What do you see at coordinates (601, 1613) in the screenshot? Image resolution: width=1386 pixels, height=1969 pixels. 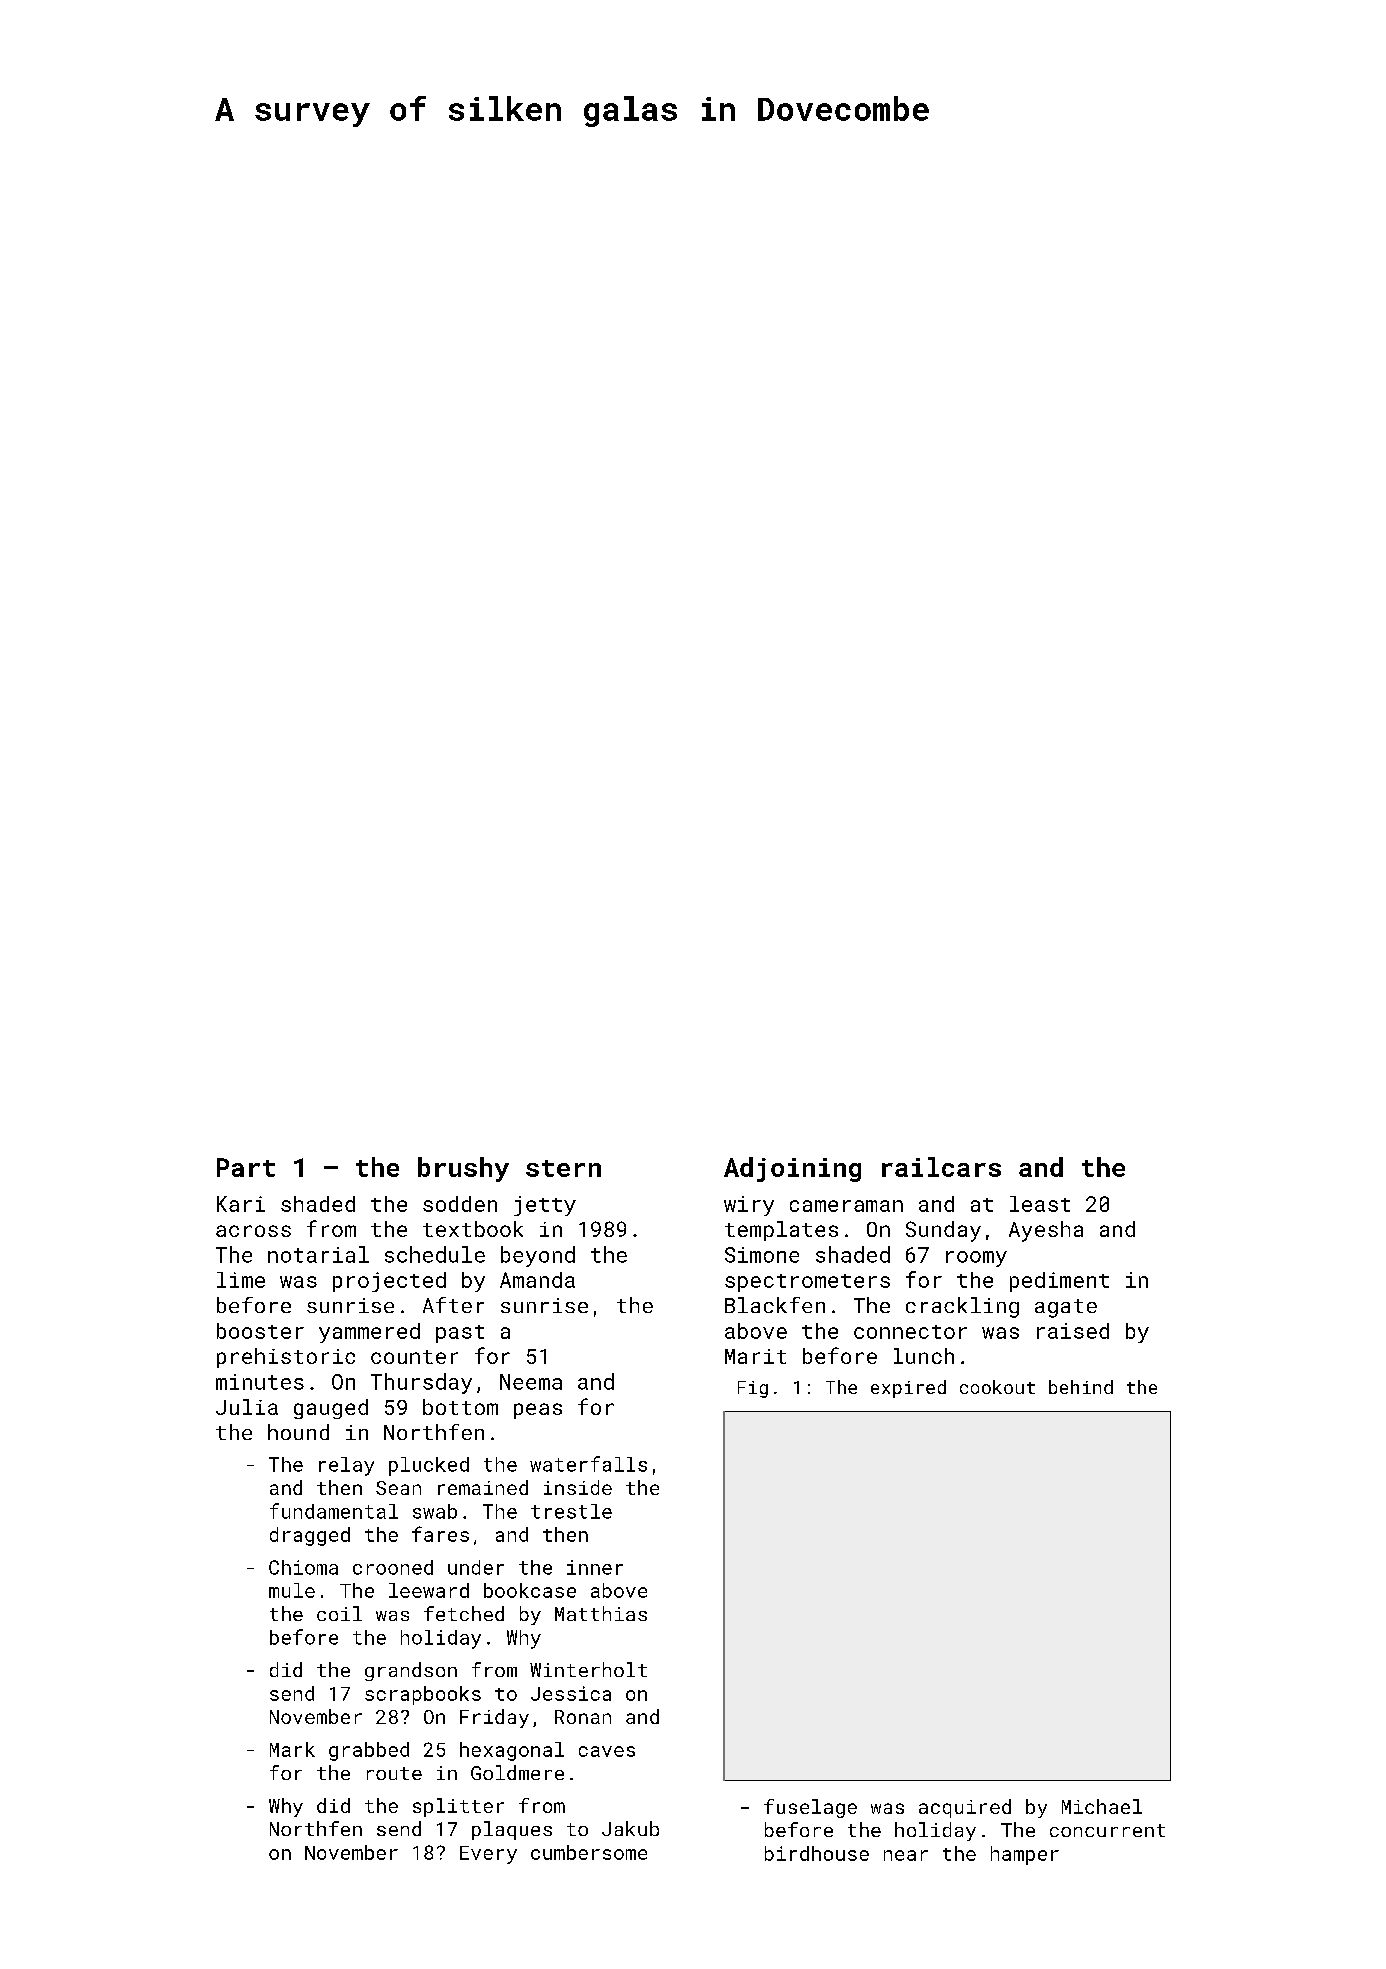 I see `Matthias` at bounding box center [601, 1613].
